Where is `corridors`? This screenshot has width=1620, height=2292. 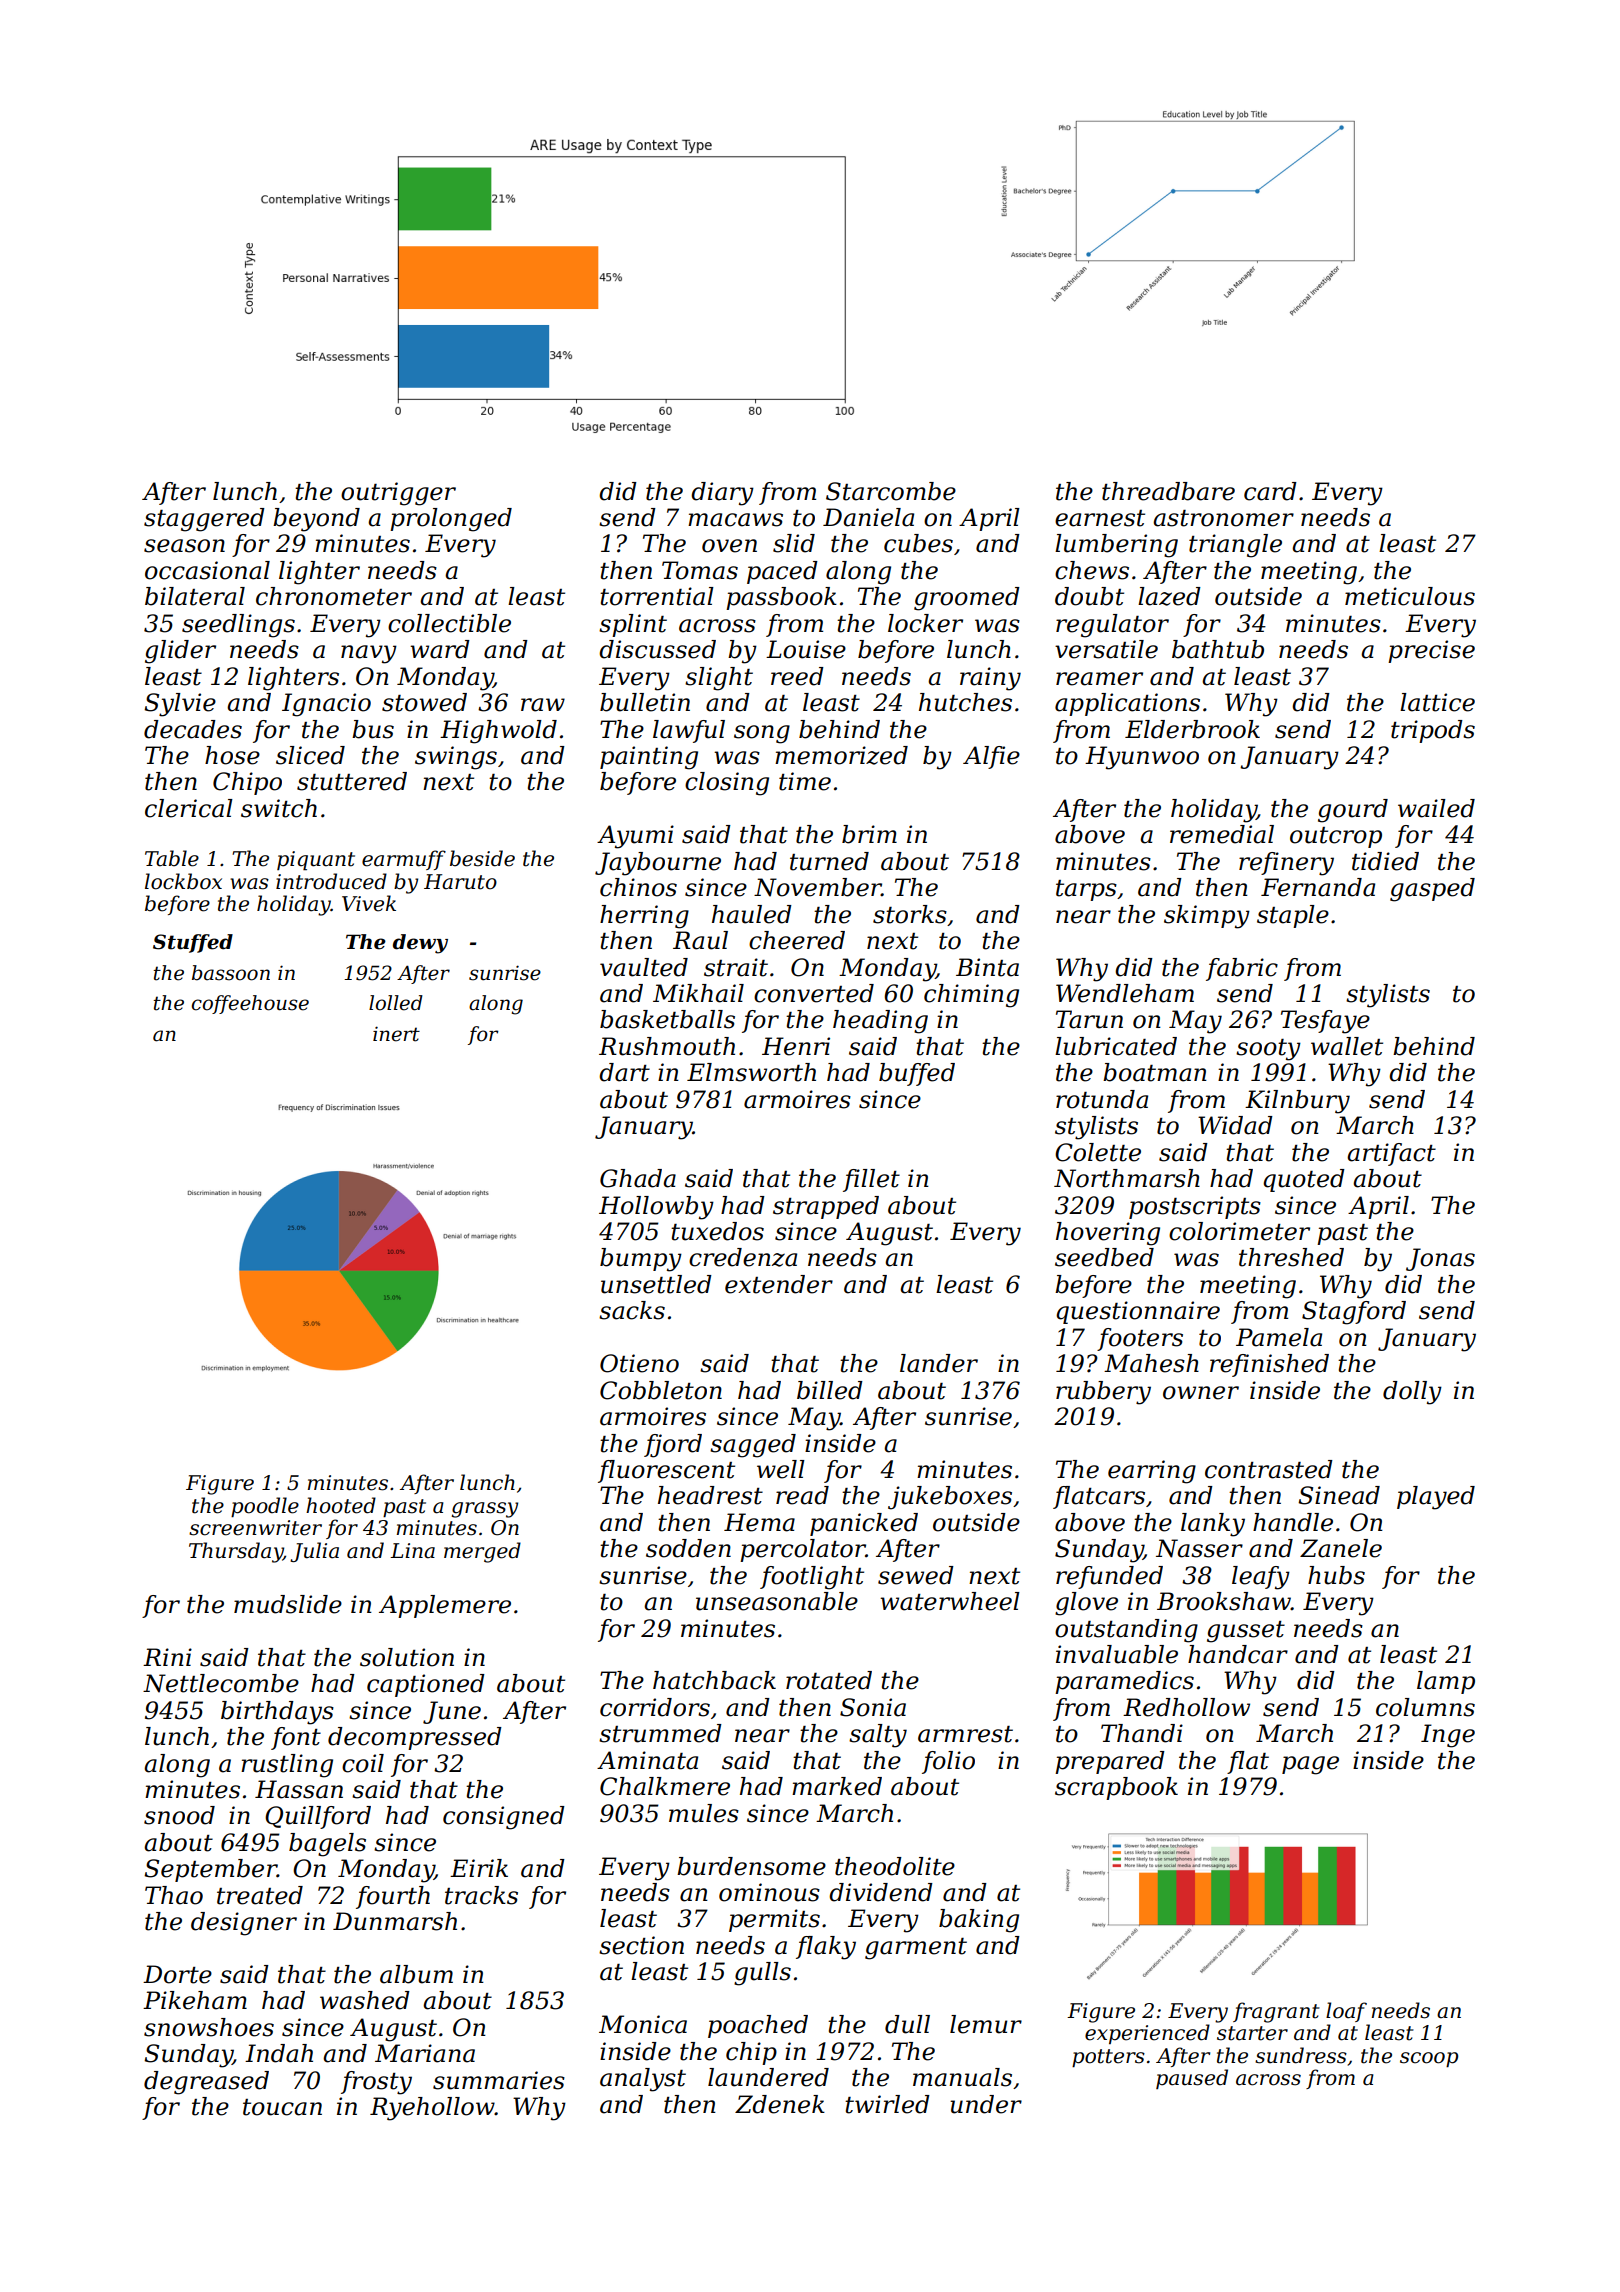
corridors is located at coordinates (655, 1707).
